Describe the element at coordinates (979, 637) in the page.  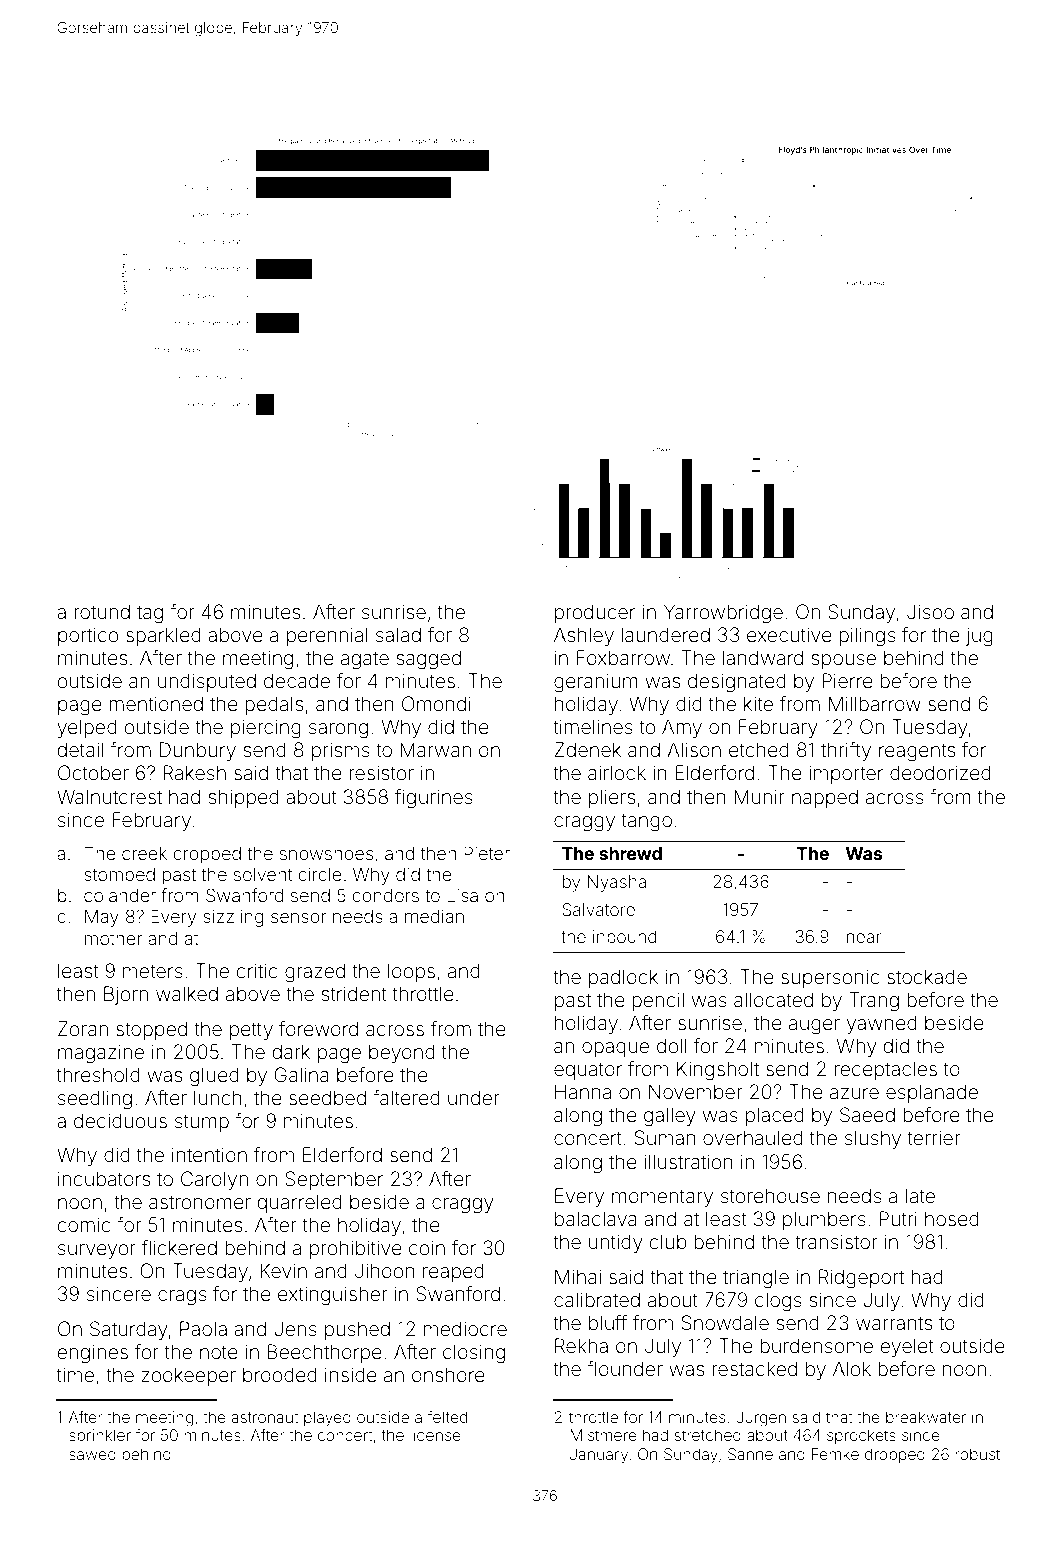
I see `jug` at that location.
